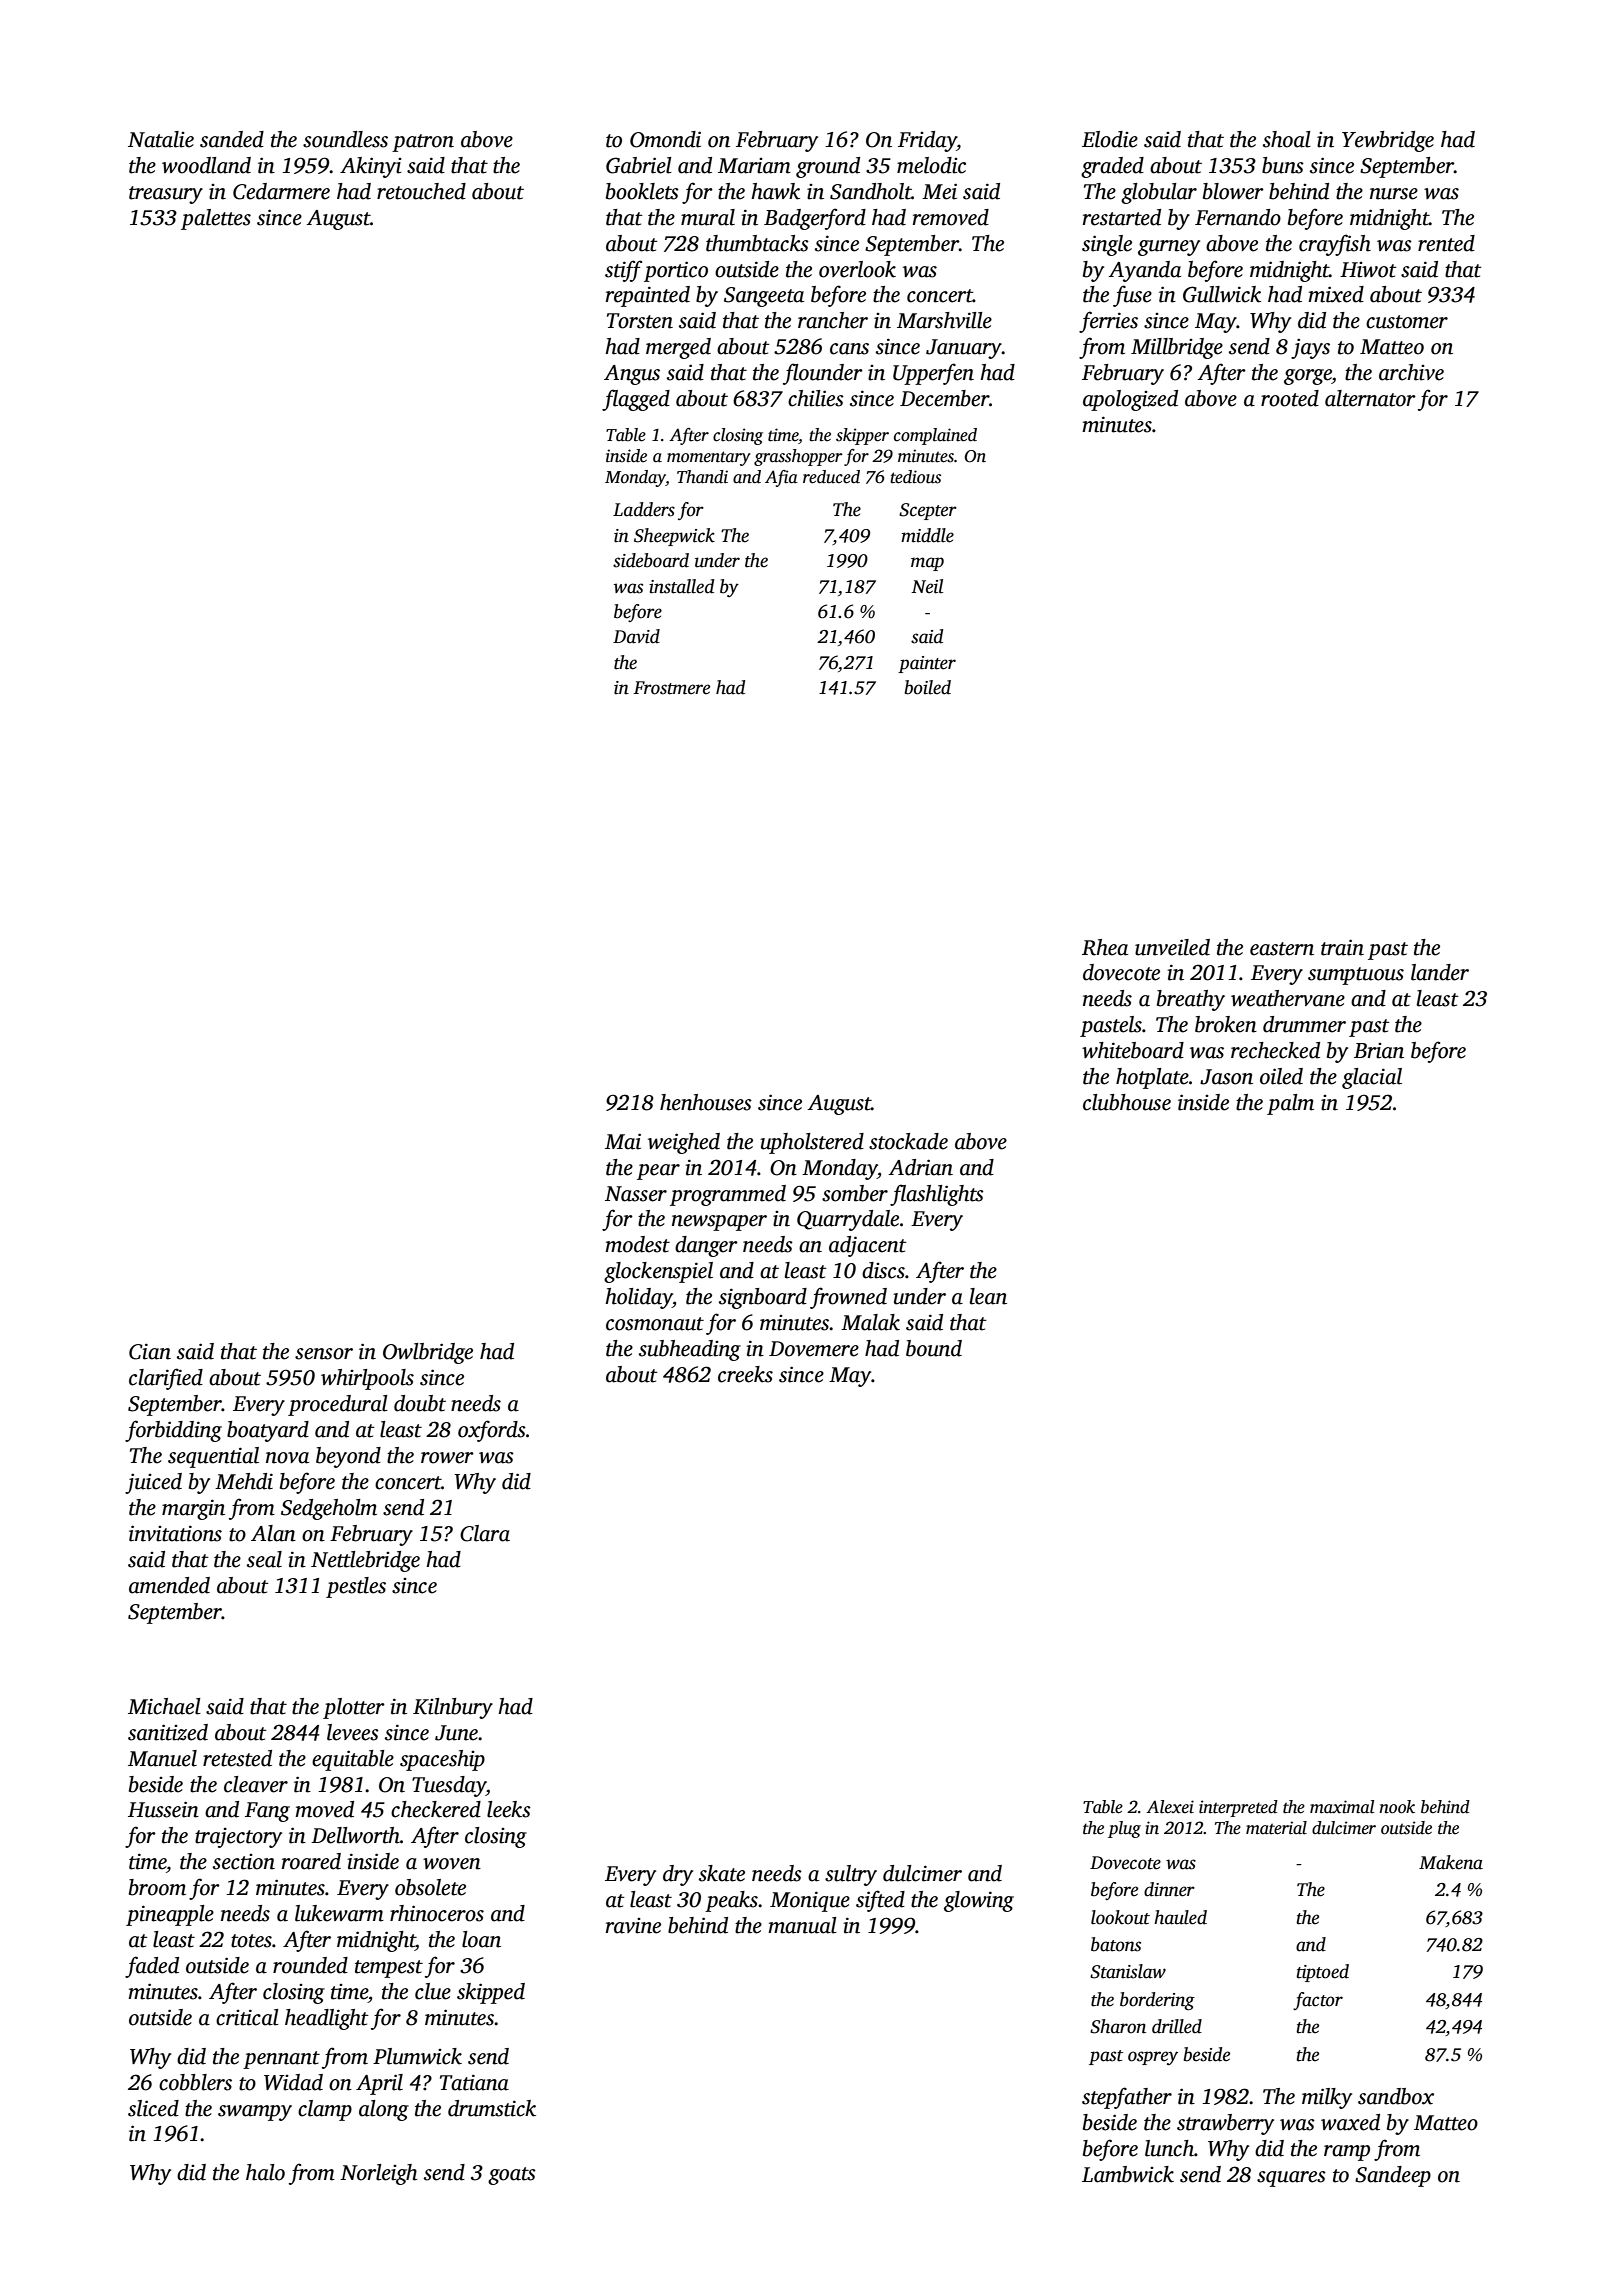 Image resolution: width=1620 pixels, height=2292 pixels. Describe the element at coordinates (485, 1533) in the screenshot. I see `Clara` at that location.
